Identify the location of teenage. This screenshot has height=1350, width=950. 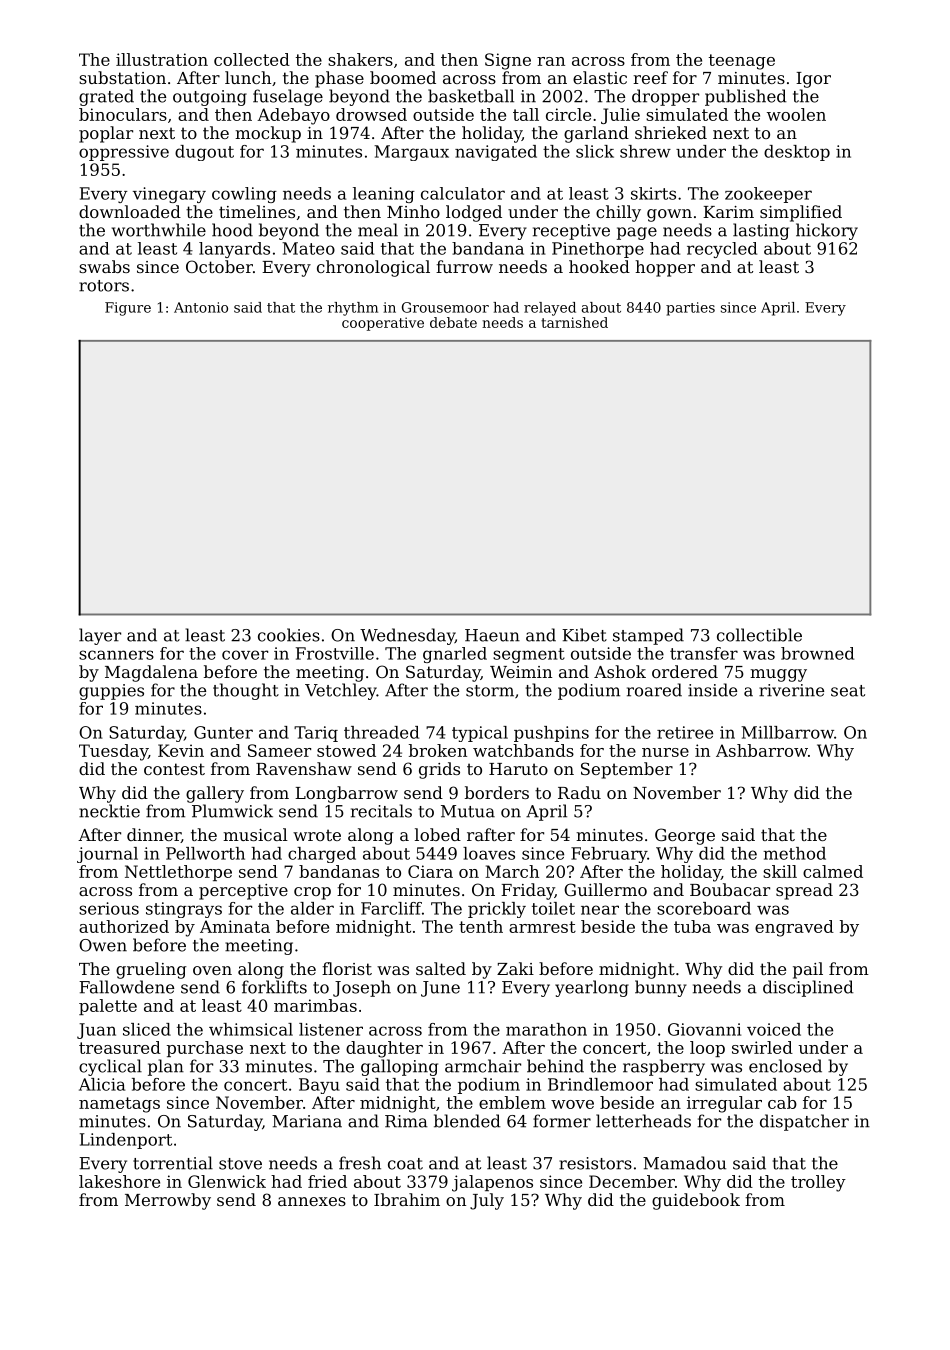
(742, 62).
